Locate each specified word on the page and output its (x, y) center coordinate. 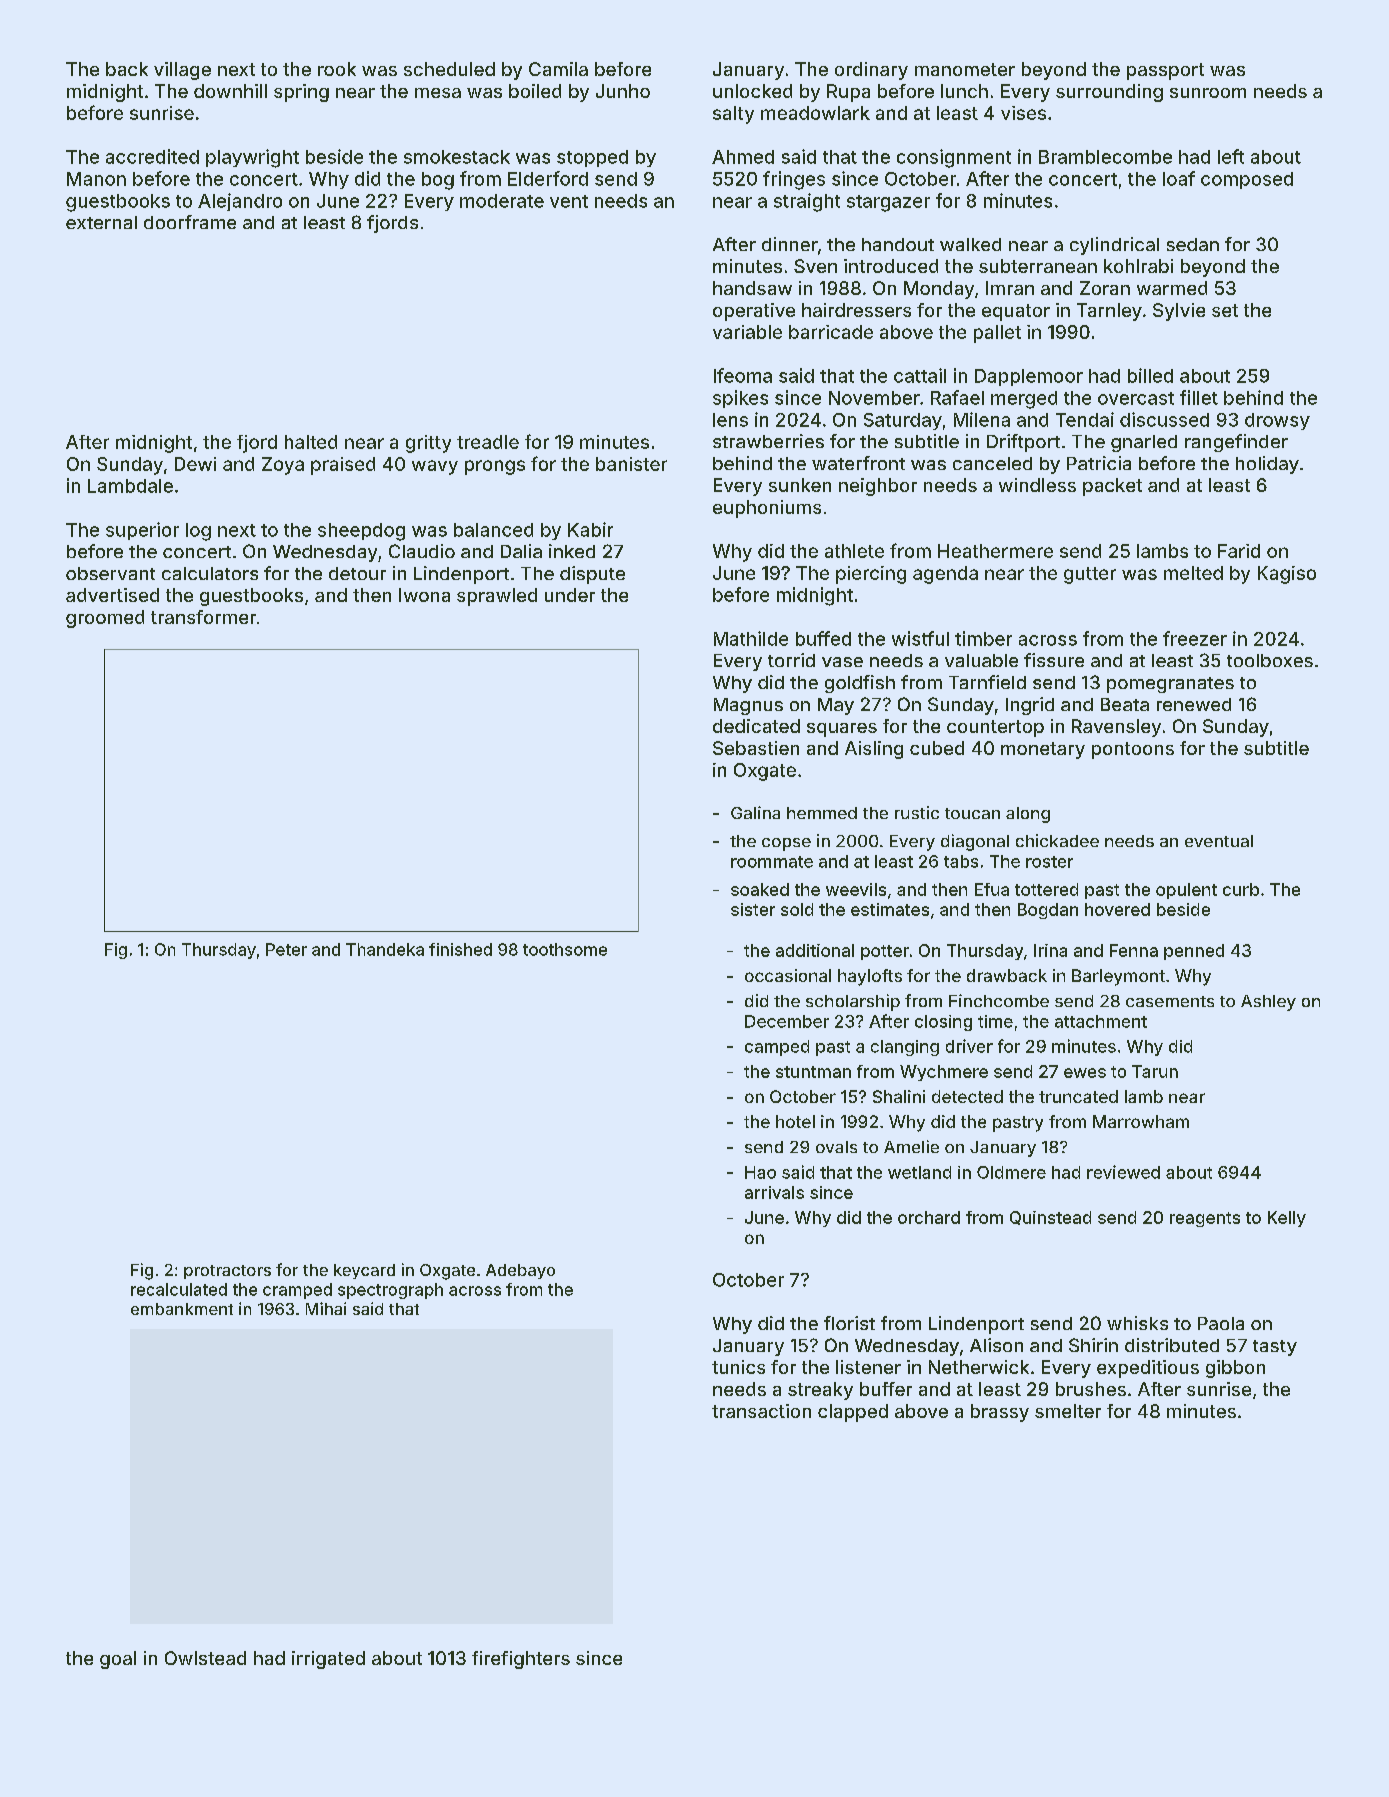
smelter (1068, 1411)
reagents (1205, 1219)
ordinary (871, 71)
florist (849, 1323)
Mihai (326, 1308)
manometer (965, 69)
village (182, 71)
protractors (227, 1272)
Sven (815, 266)
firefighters (521, 1660)
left (1231, 156)
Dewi (195, 464)
